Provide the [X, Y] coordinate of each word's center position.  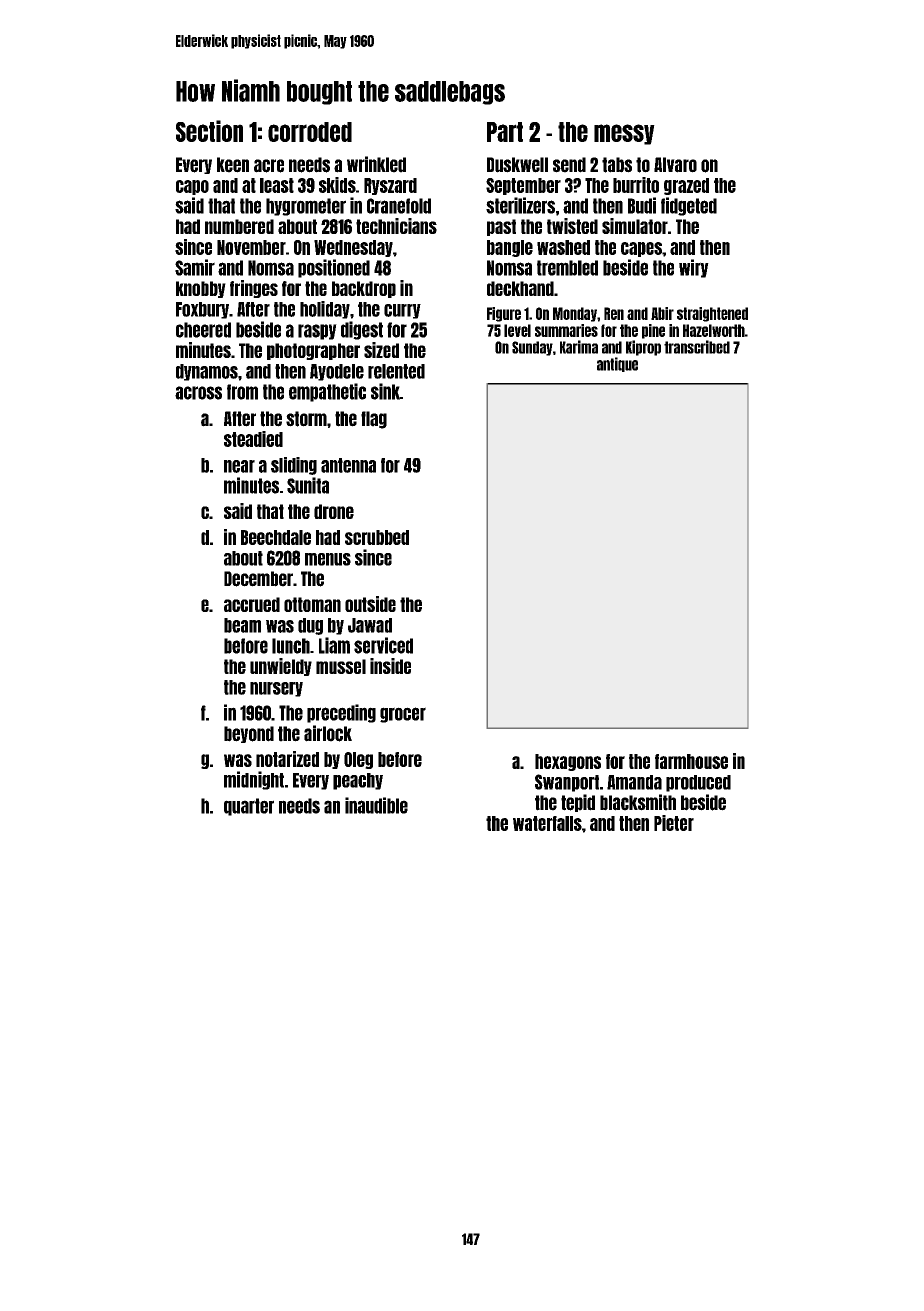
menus [328, 559]
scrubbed [377, 537]
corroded [310, 132]
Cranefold [399, 206]
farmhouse [691, 761]
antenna [348, 465]
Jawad [370, 625]
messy [624, 134]
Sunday [532, 348]
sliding [294, 466]
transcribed [697, 347]
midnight [254, 780]
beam [242, 625]
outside [370, 604]
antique [617, 364]
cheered [203, 330]
